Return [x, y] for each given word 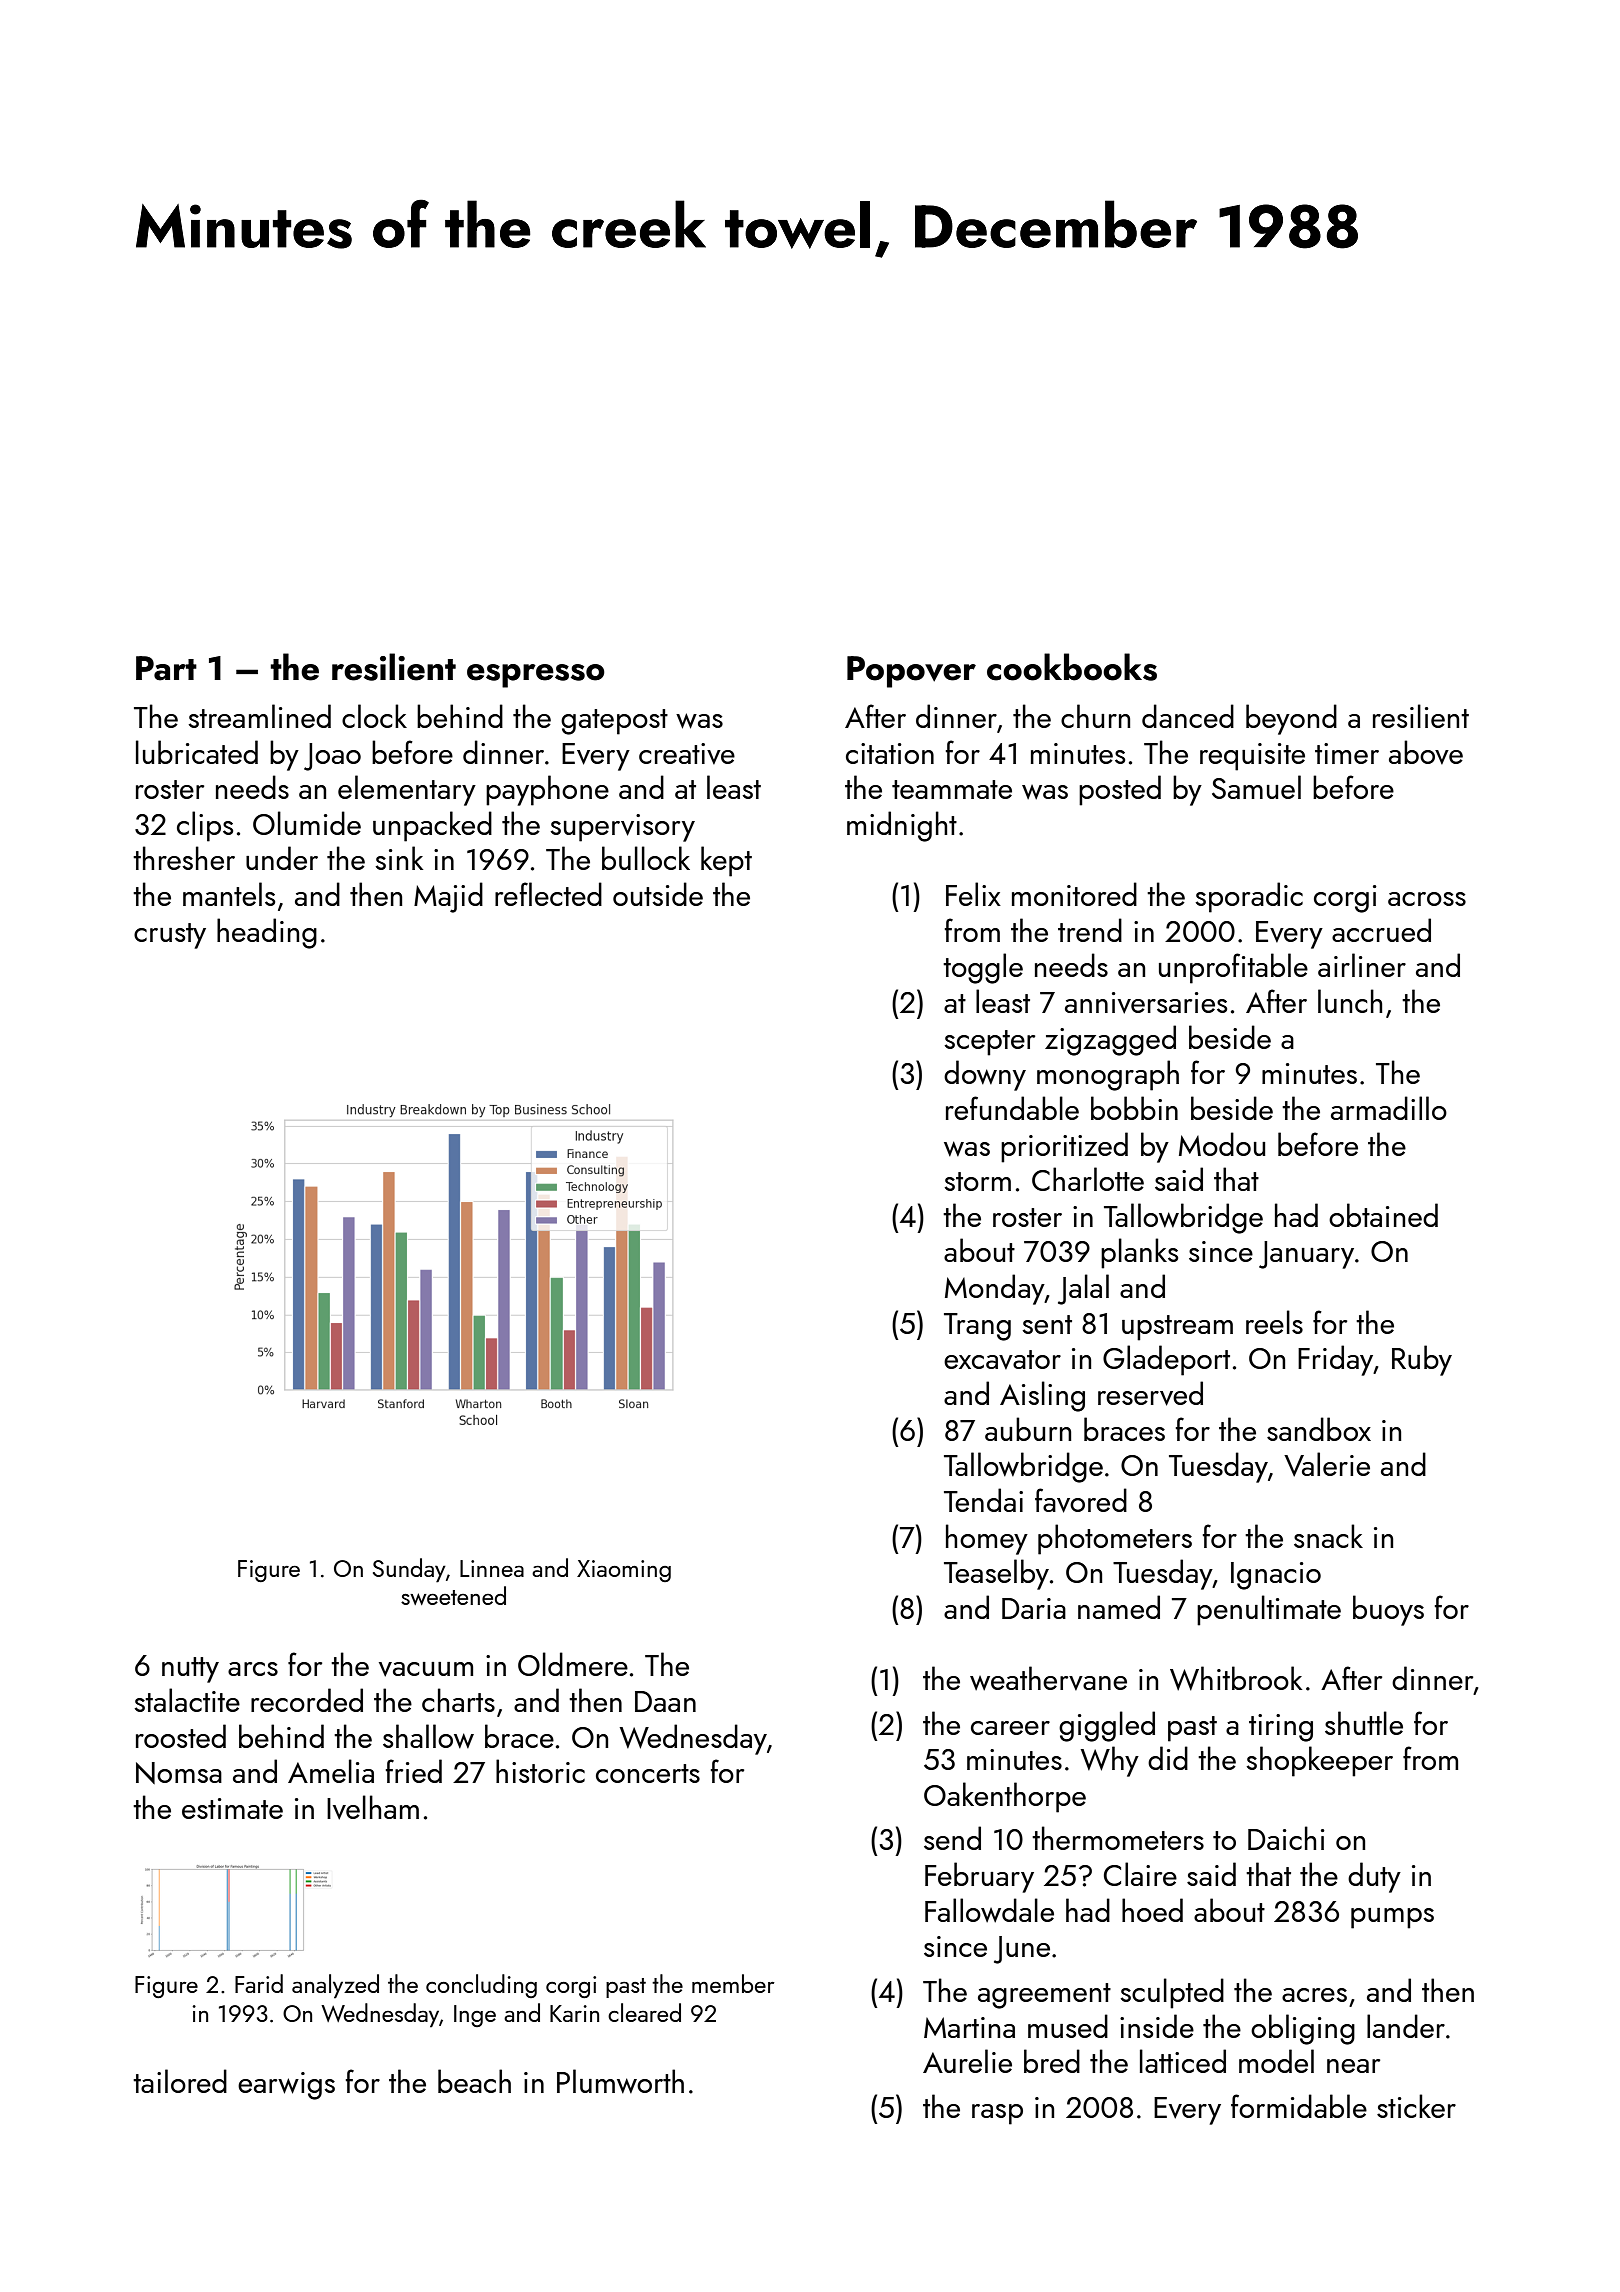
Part [166, 668]
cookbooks [1072, 667]
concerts [648, 1773]
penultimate [1269, 1610]
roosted [181, 1736]
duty [1374, 1877]
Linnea [492, 1568]
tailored [180, 2081]
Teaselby [996, 1574]
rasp [997, 2114]
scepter [989, 1043]
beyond [1291, 719]
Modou [1222, 1144]
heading [267, 933]
